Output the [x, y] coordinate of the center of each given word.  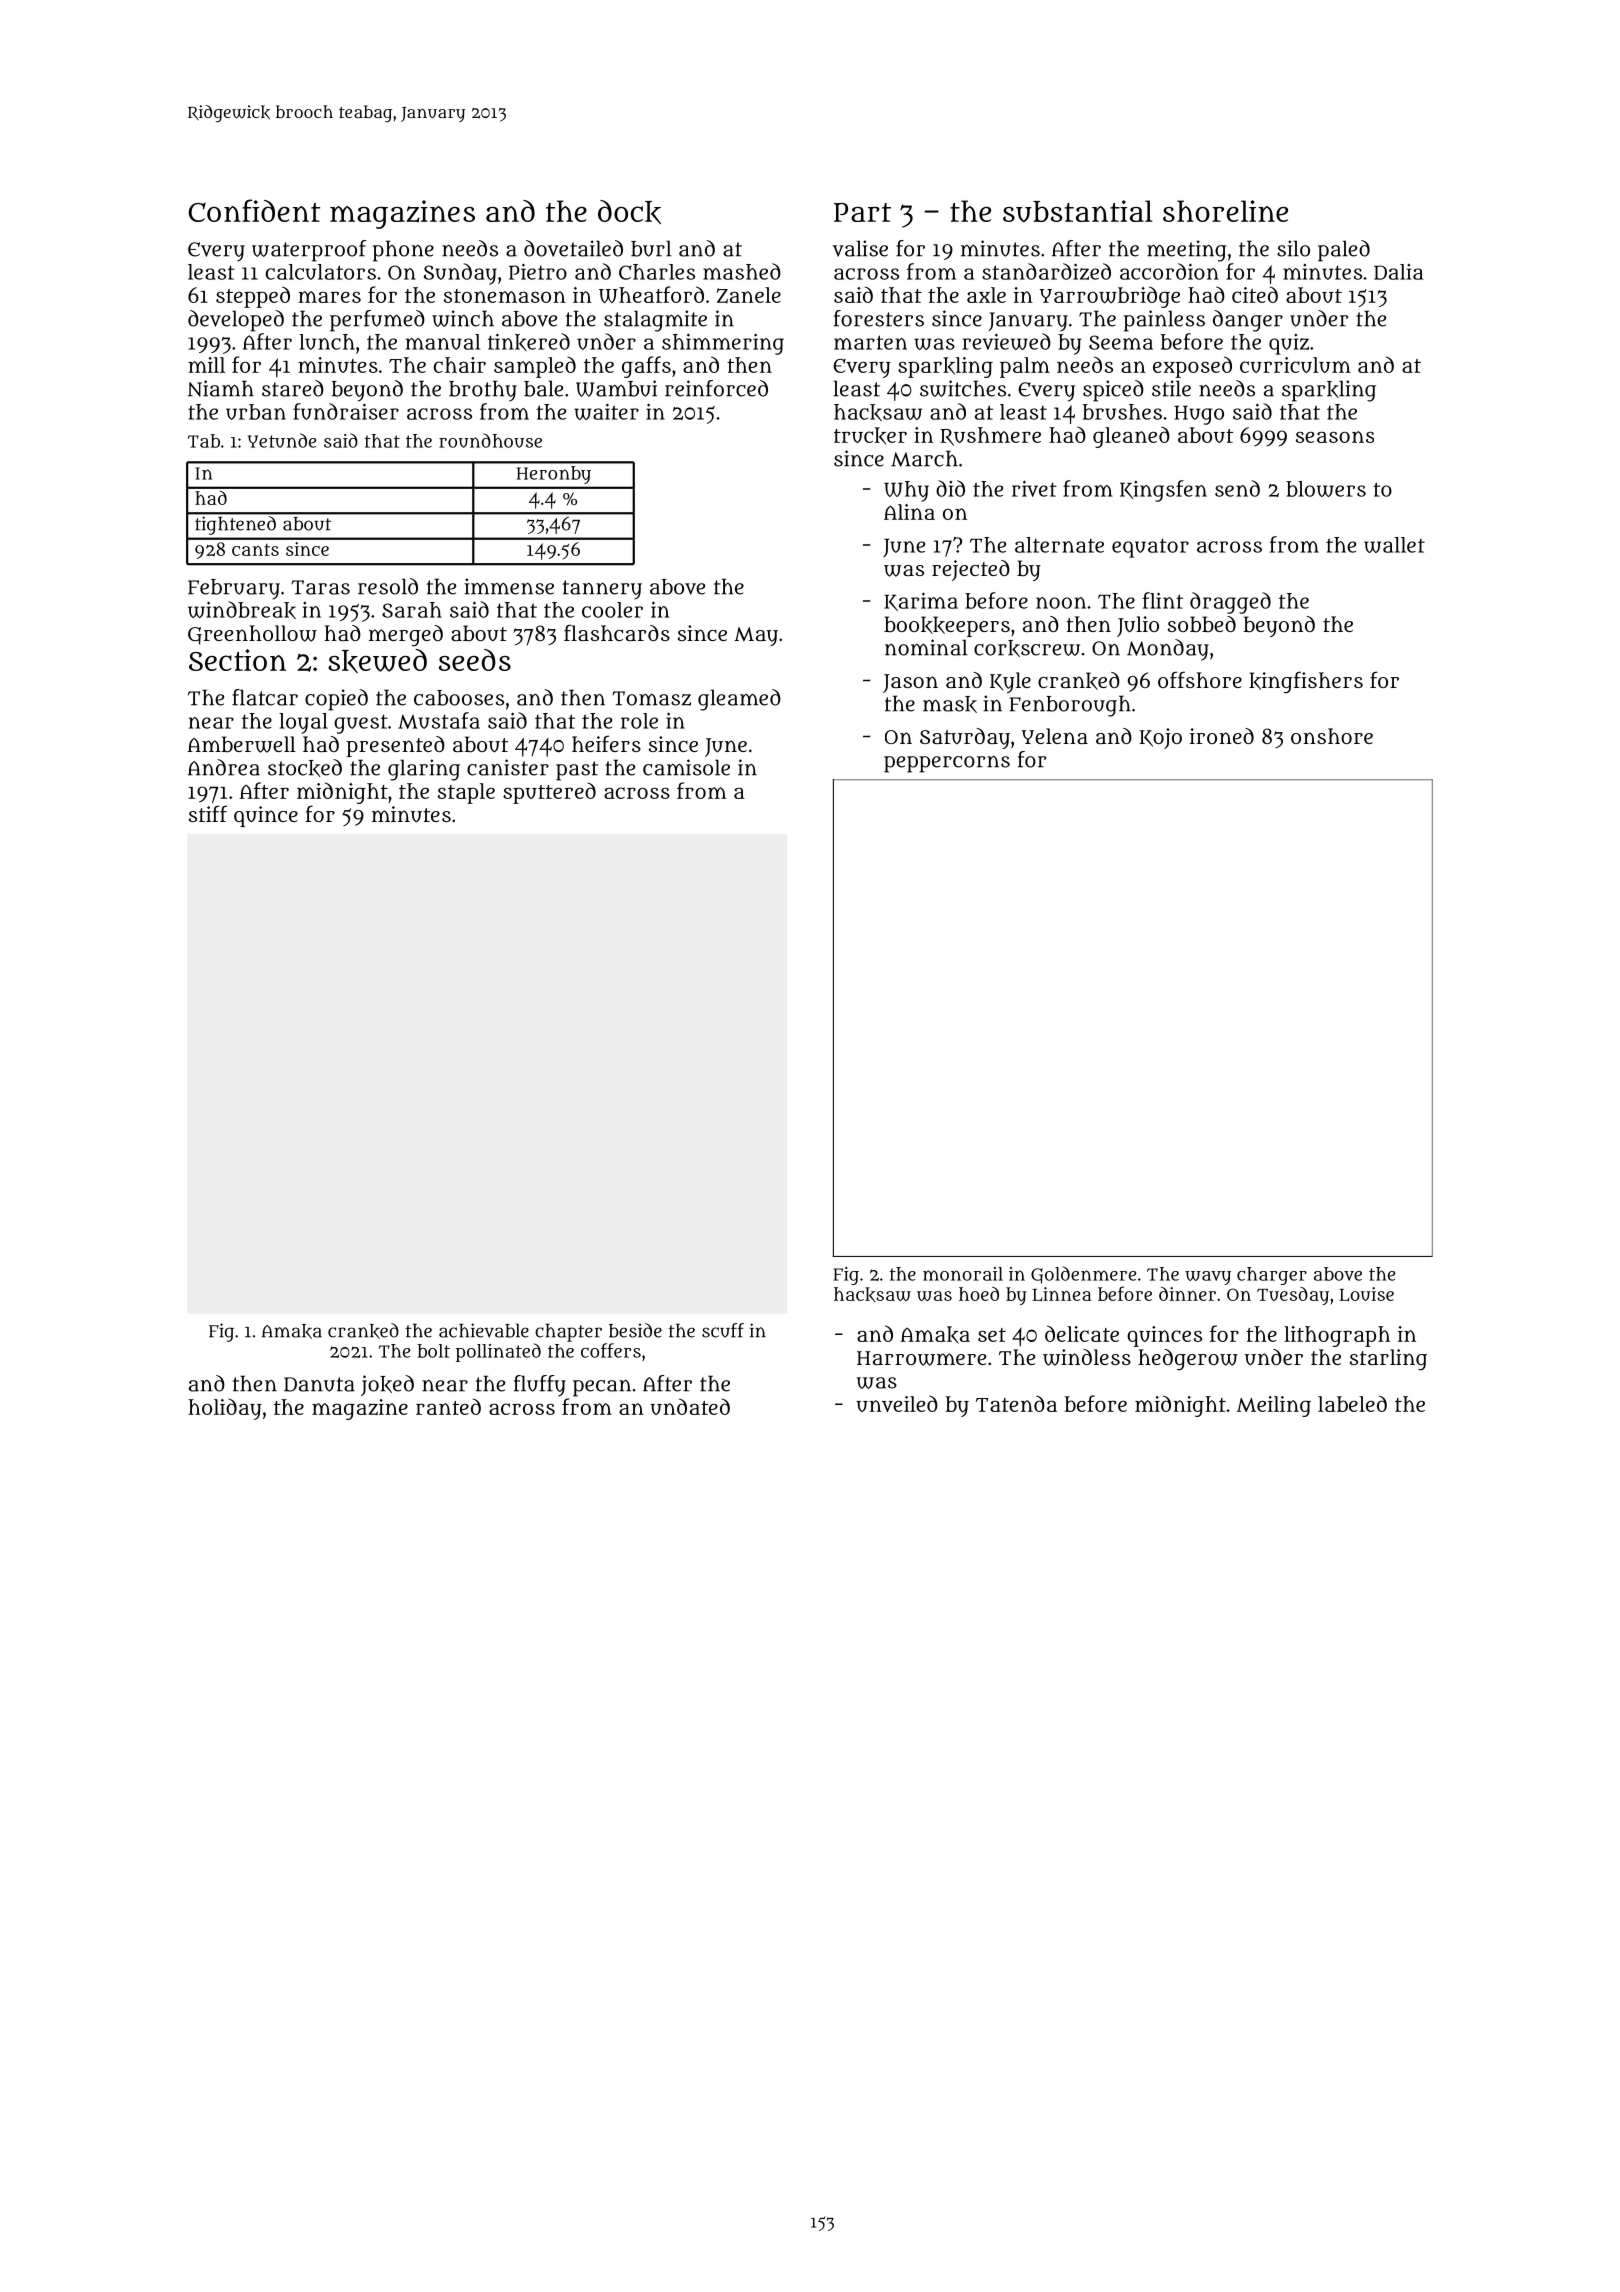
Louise [1366, 1294]
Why [906, 491]
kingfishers [1306, 682]
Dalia [1398, 272]
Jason [910, 683]
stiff [208, 813]
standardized [1046, 271]
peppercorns [947, 764]
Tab [204, 441]
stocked [305, 768]
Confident [254, 210]
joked [387, 1385]
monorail [963, 1274]
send [1237, 488]
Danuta [319, 1384]
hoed [979, 1294]
